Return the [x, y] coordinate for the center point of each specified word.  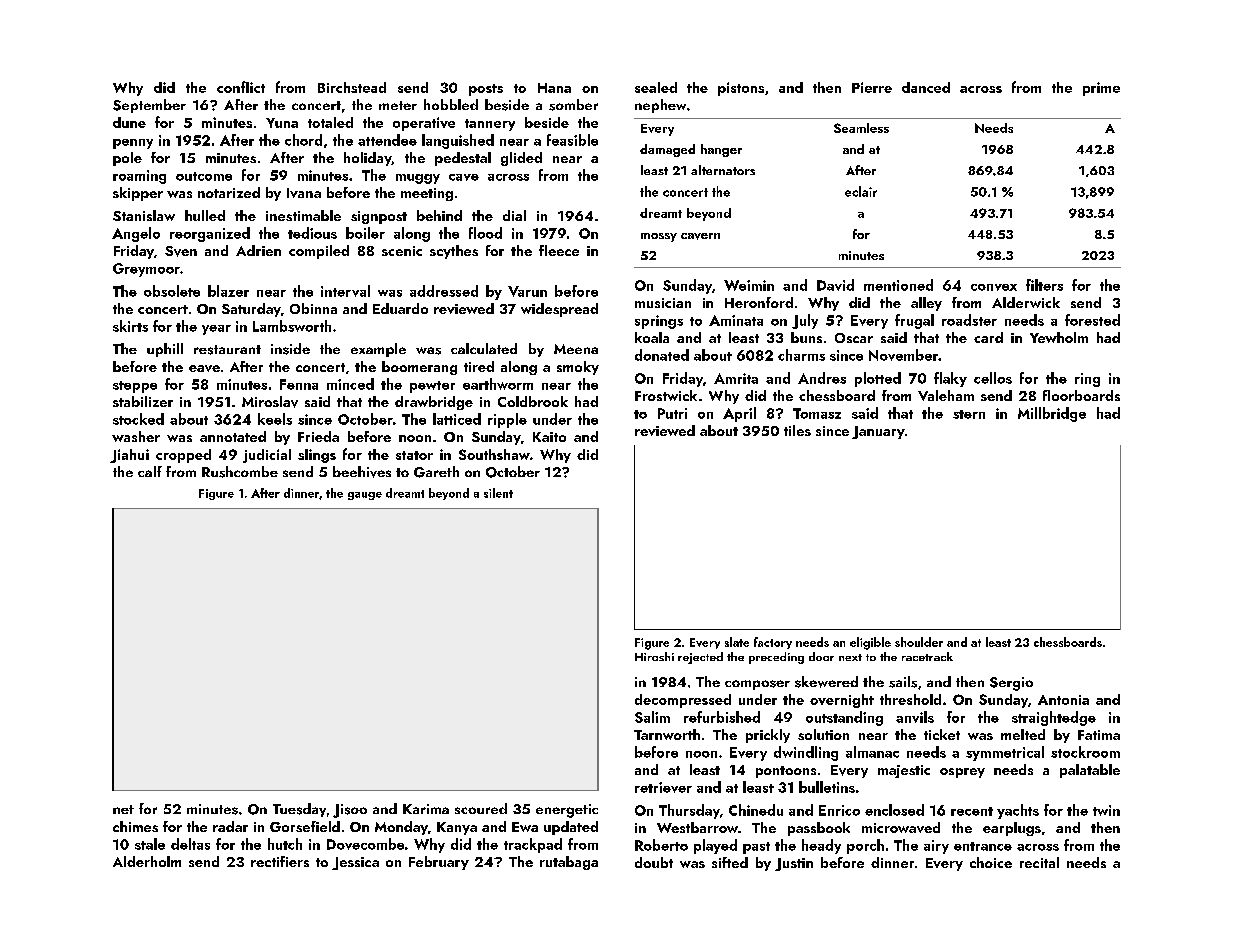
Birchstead [352, 87]
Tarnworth [667, 734]
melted [1023, 734]
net [123, 809]
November [903, 355]
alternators [723, 170]
